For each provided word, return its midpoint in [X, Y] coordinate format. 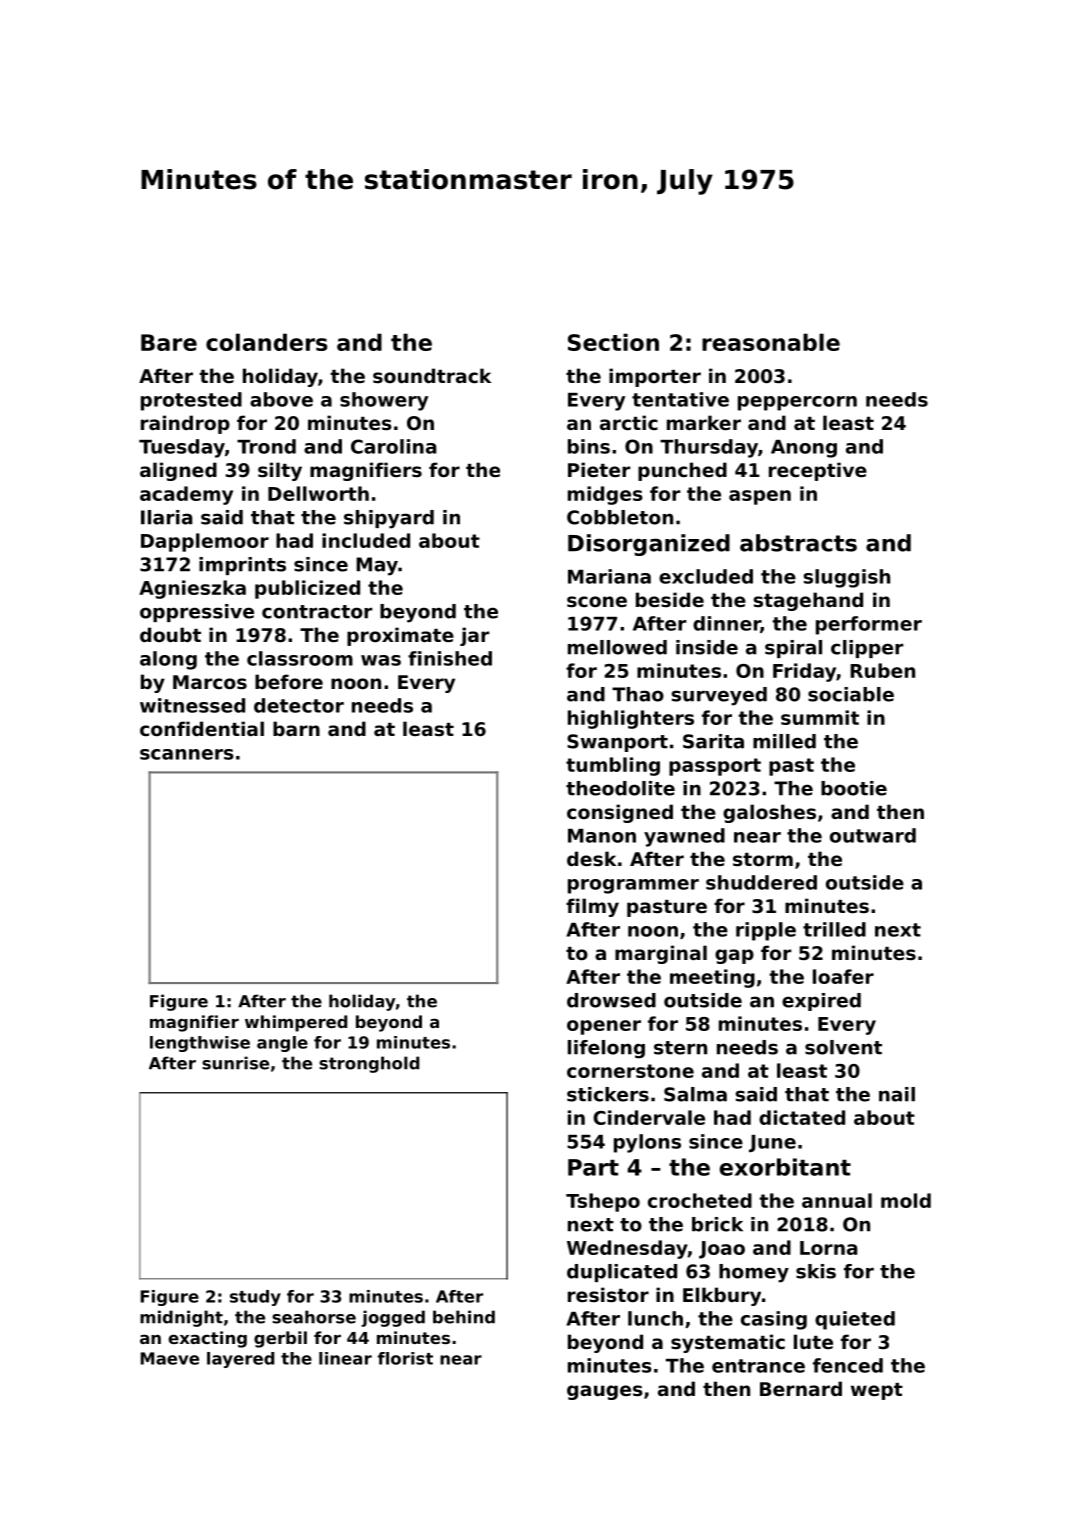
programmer [633, 886]
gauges [605, 1392]
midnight [181, 1318]
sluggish [847, 578]
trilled [834, 929]
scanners [187, 754]
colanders [266, 342]
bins [589, 446]
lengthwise [200, 1044]
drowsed [611, 1000]
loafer [843, 976]
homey [754, 1273]
